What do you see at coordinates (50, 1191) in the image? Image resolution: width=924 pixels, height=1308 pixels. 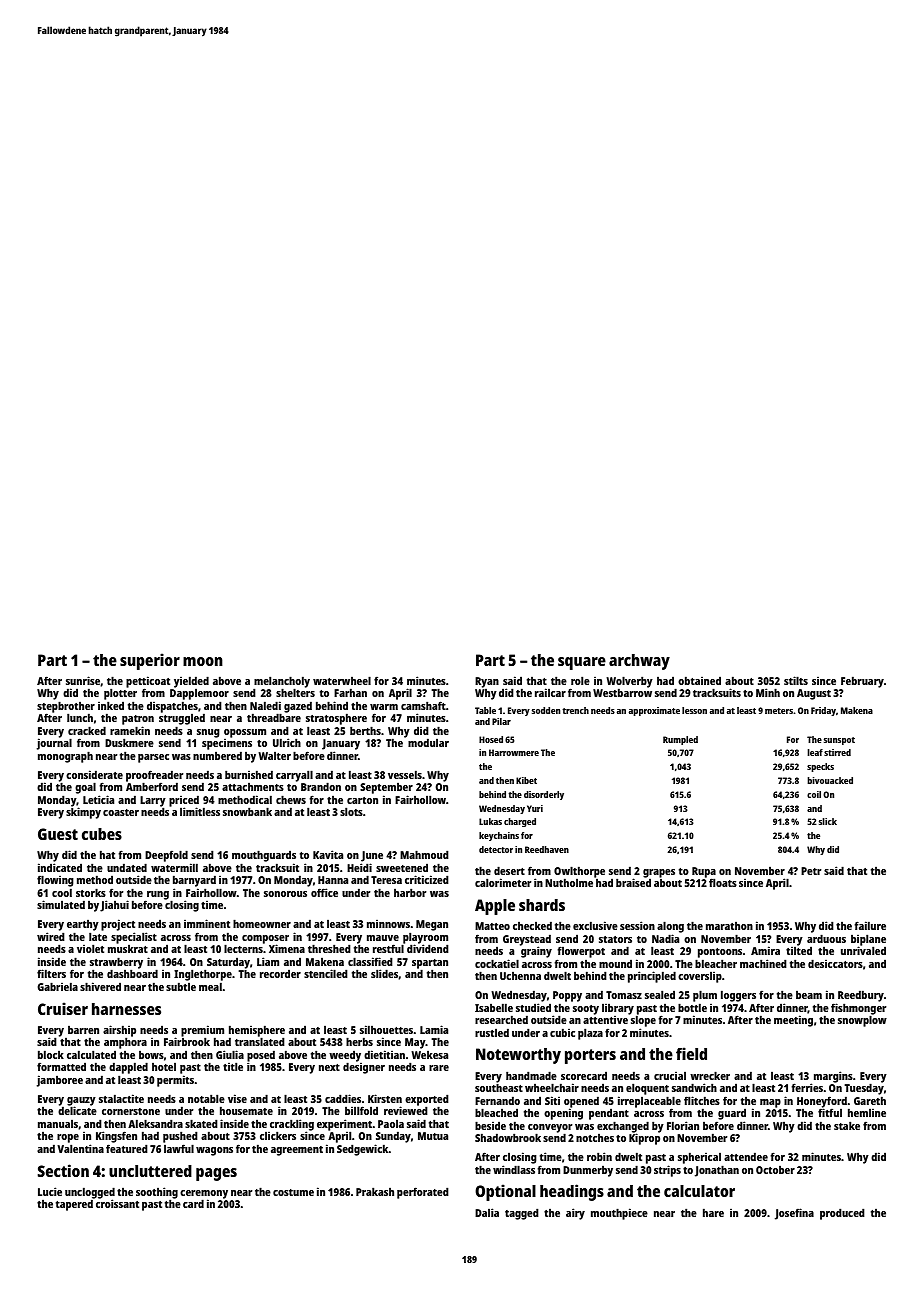 I see `Lucie` at bounding box center [50, 1191].
